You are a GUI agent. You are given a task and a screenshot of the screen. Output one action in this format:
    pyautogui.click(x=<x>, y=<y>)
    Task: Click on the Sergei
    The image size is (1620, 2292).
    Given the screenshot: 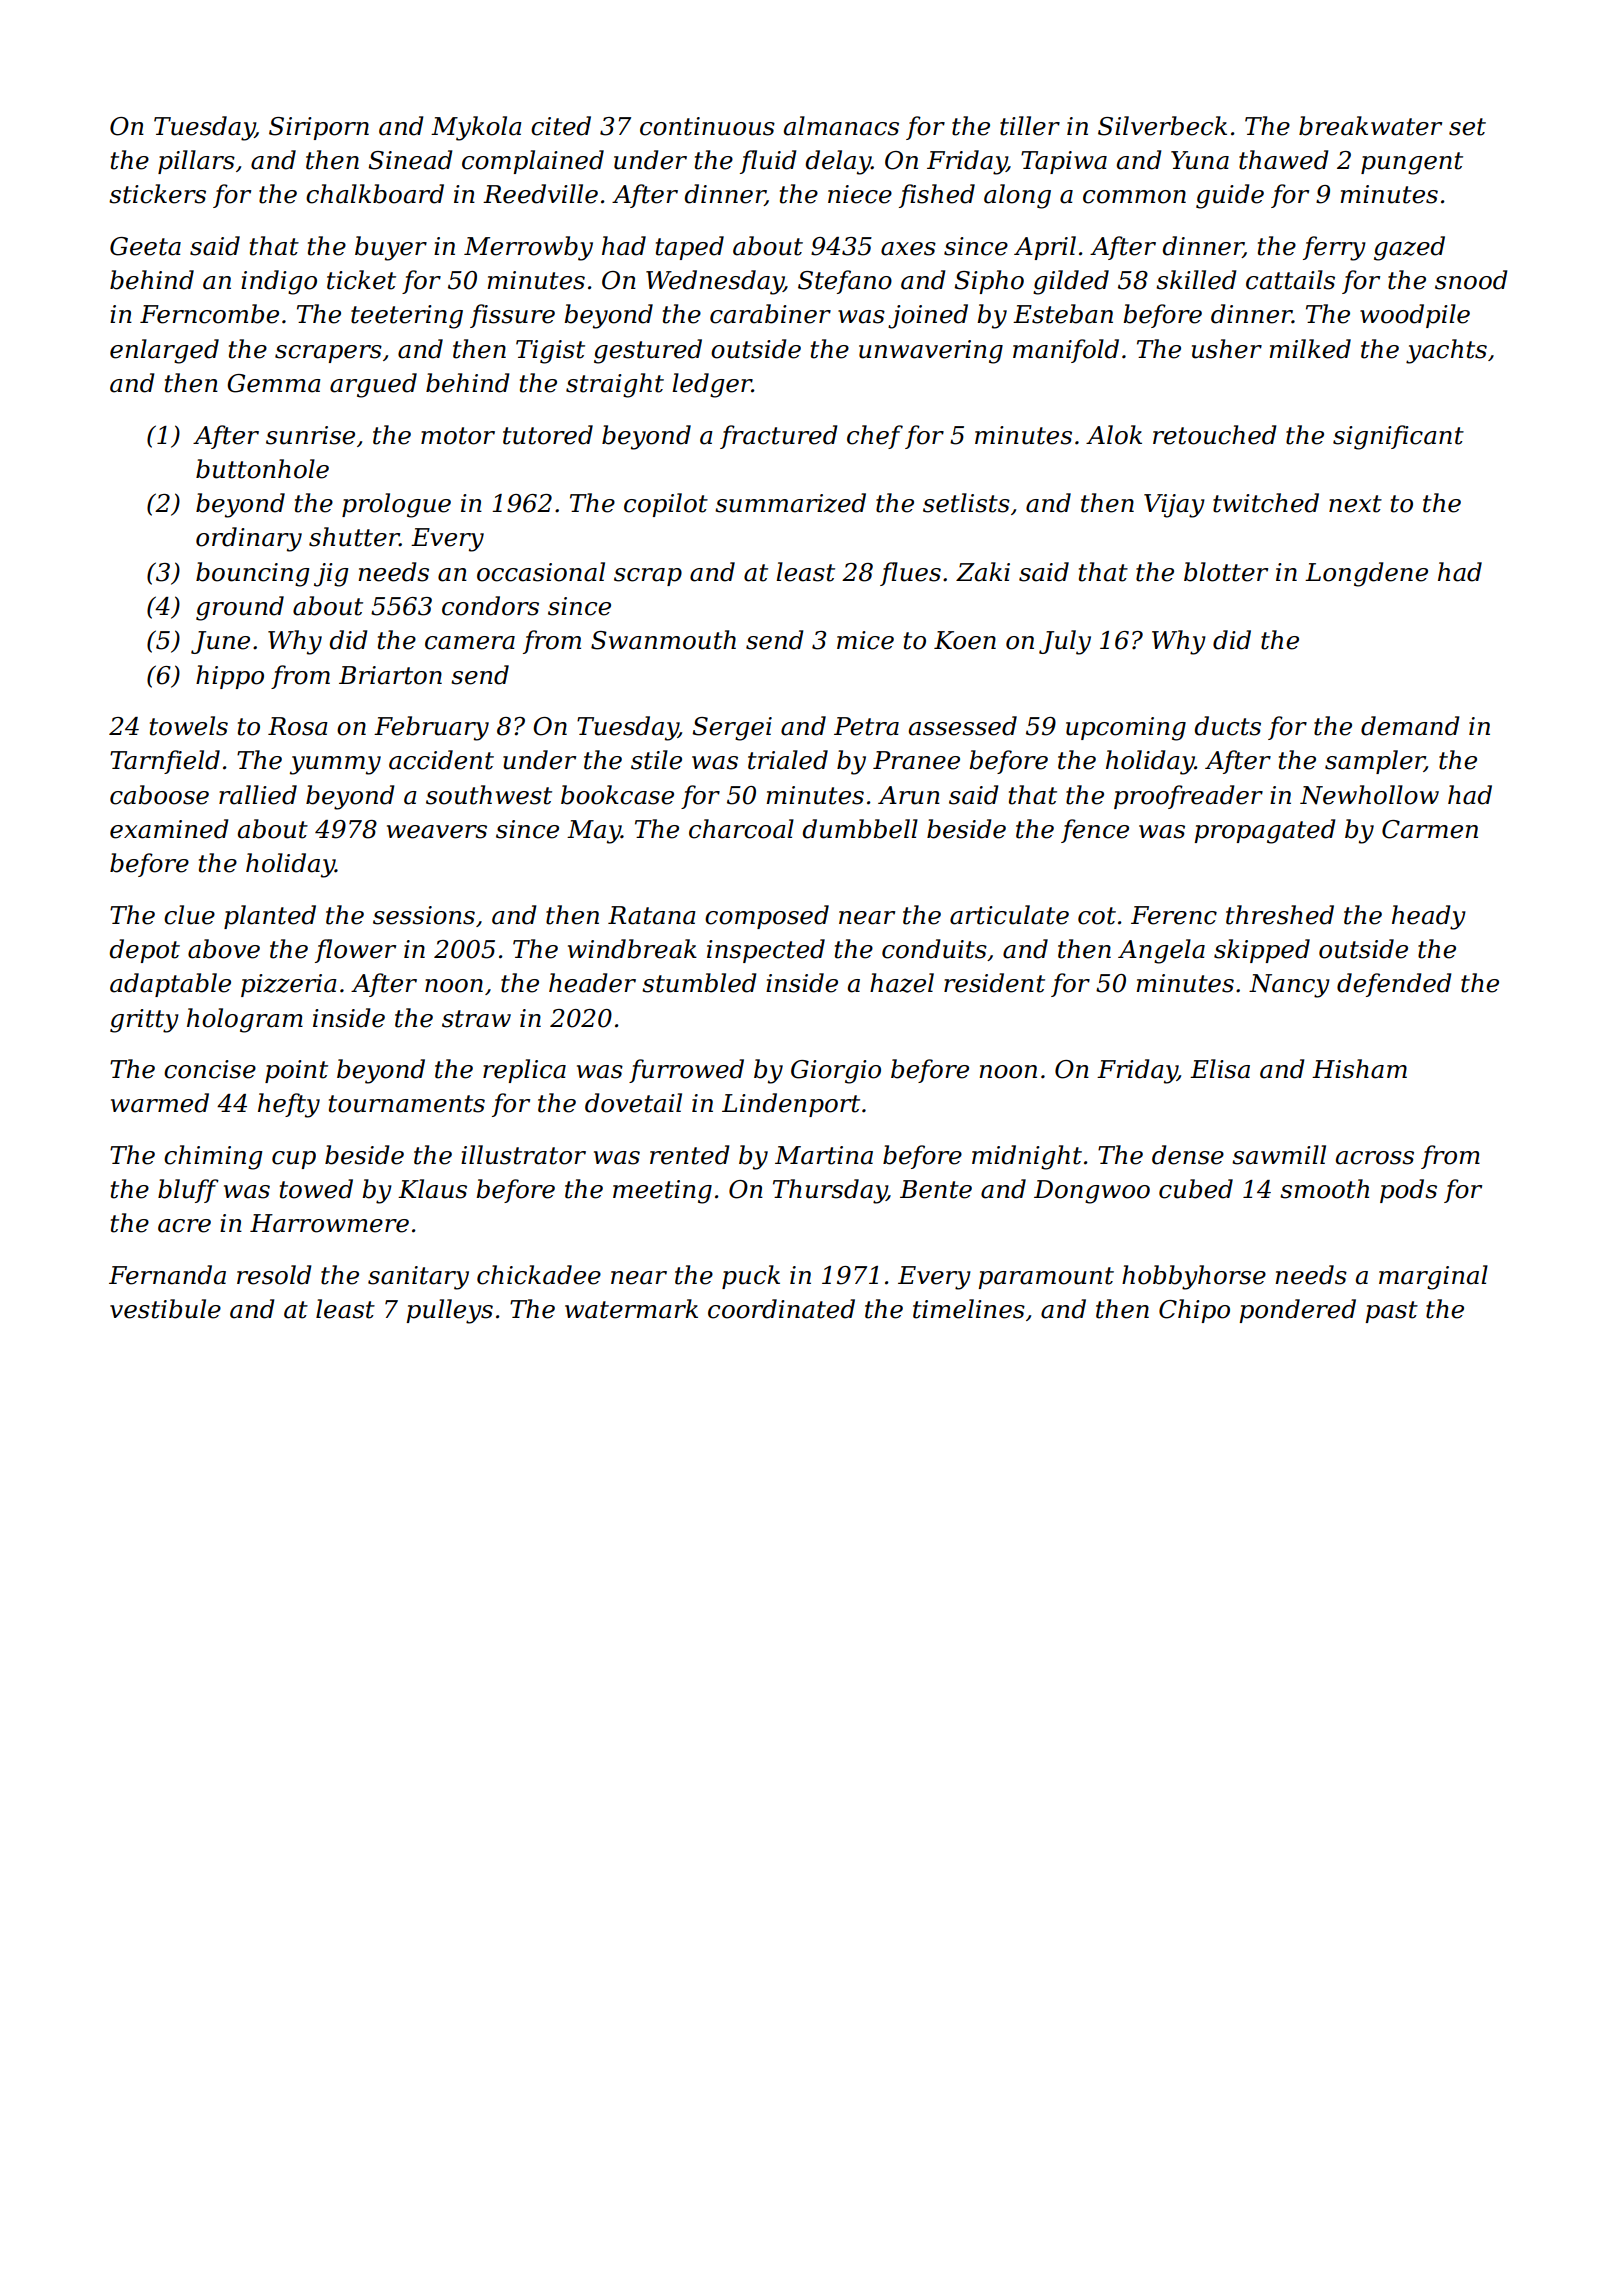 What is the action you would take?
    pyautogui.click(x=732, y=729)
